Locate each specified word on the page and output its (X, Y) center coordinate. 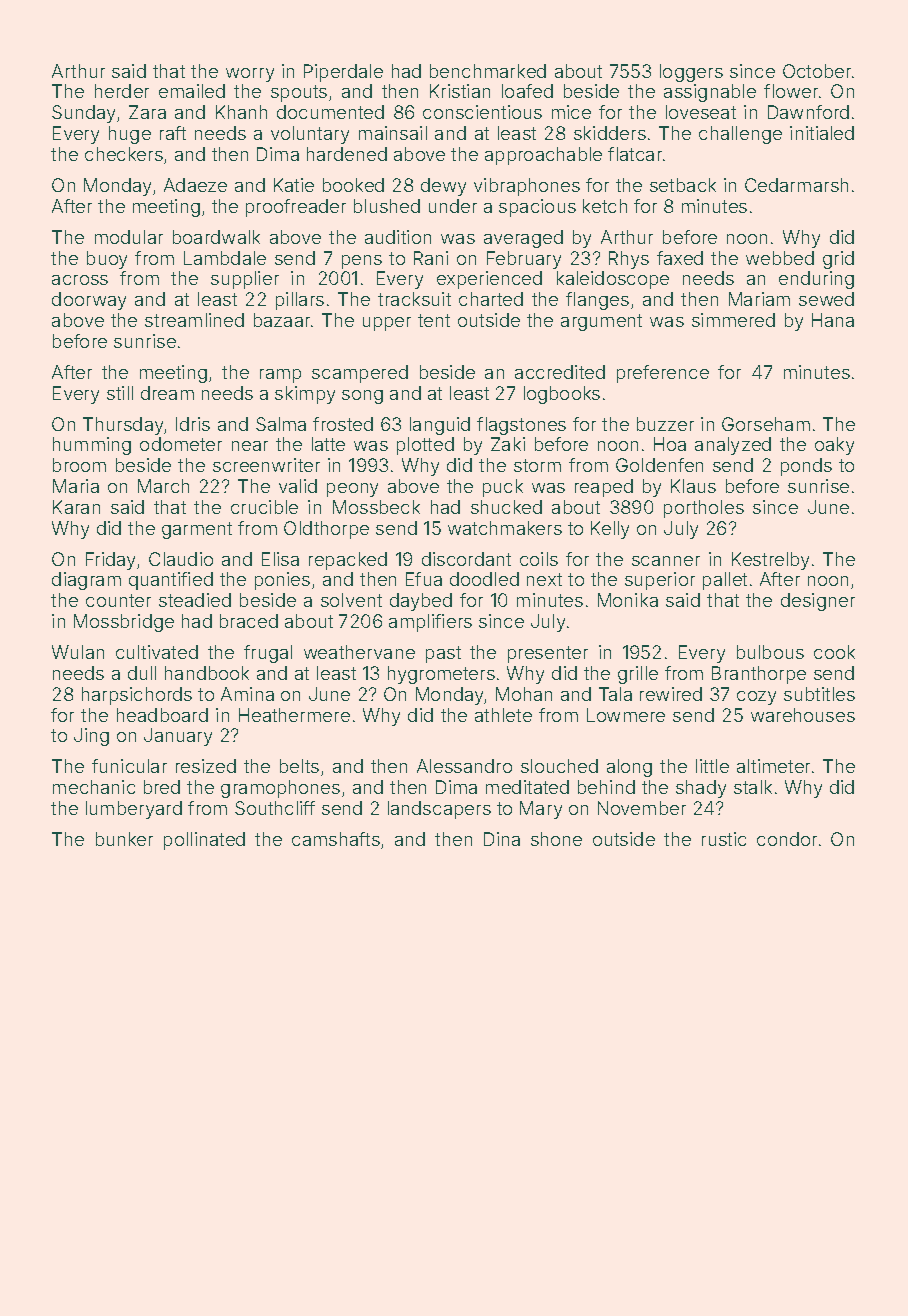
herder (122, 91)
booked (353, 185)
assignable (710, 93)
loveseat (701, 112)
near (250, 446)
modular (129, 237)
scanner (666, 561)
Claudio (181, 559)
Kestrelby (770, 561)
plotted (425, 446)
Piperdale (343, 73)
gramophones (280, 789)
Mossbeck (376, 507)
